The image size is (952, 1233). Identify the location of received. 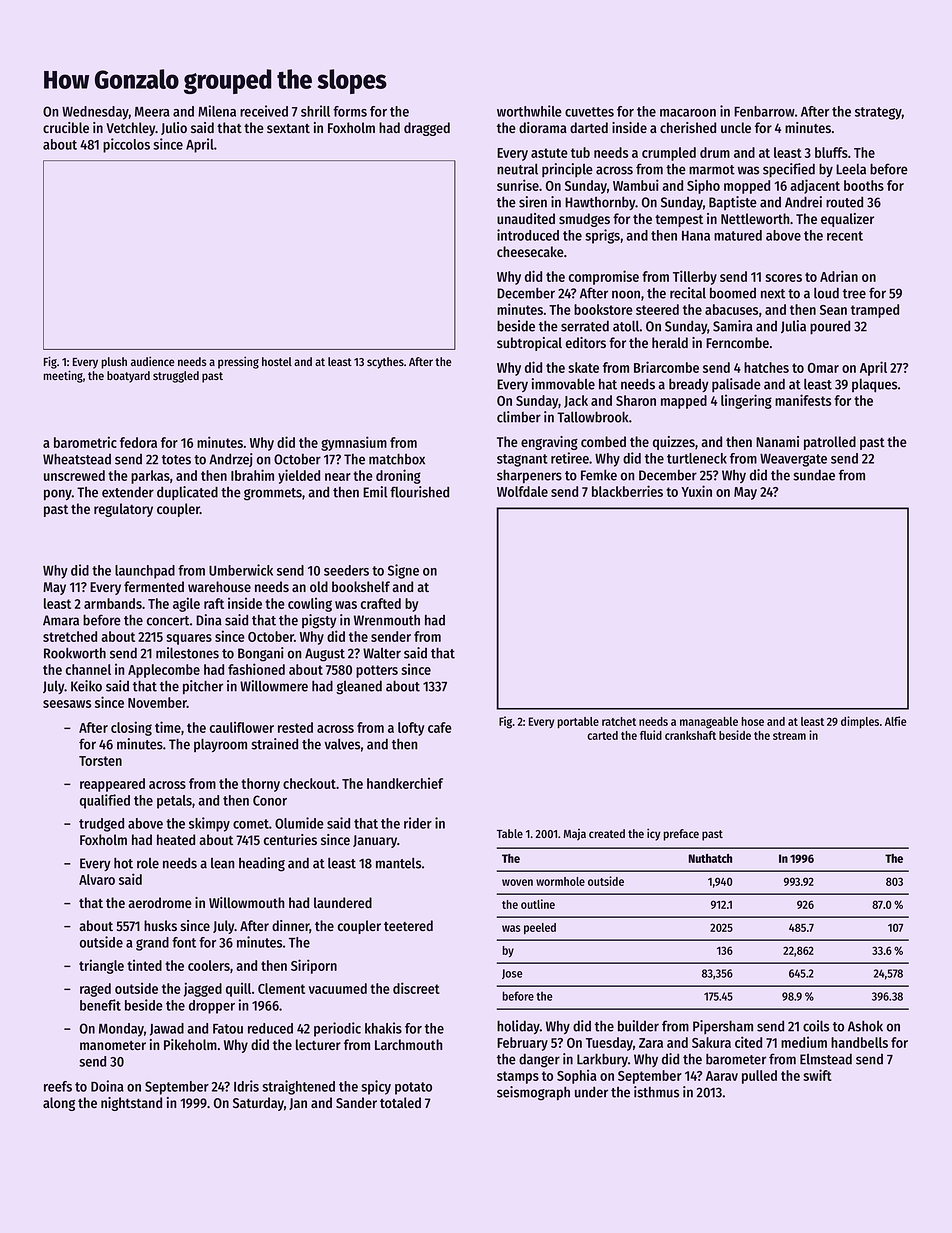
(264, 111).
